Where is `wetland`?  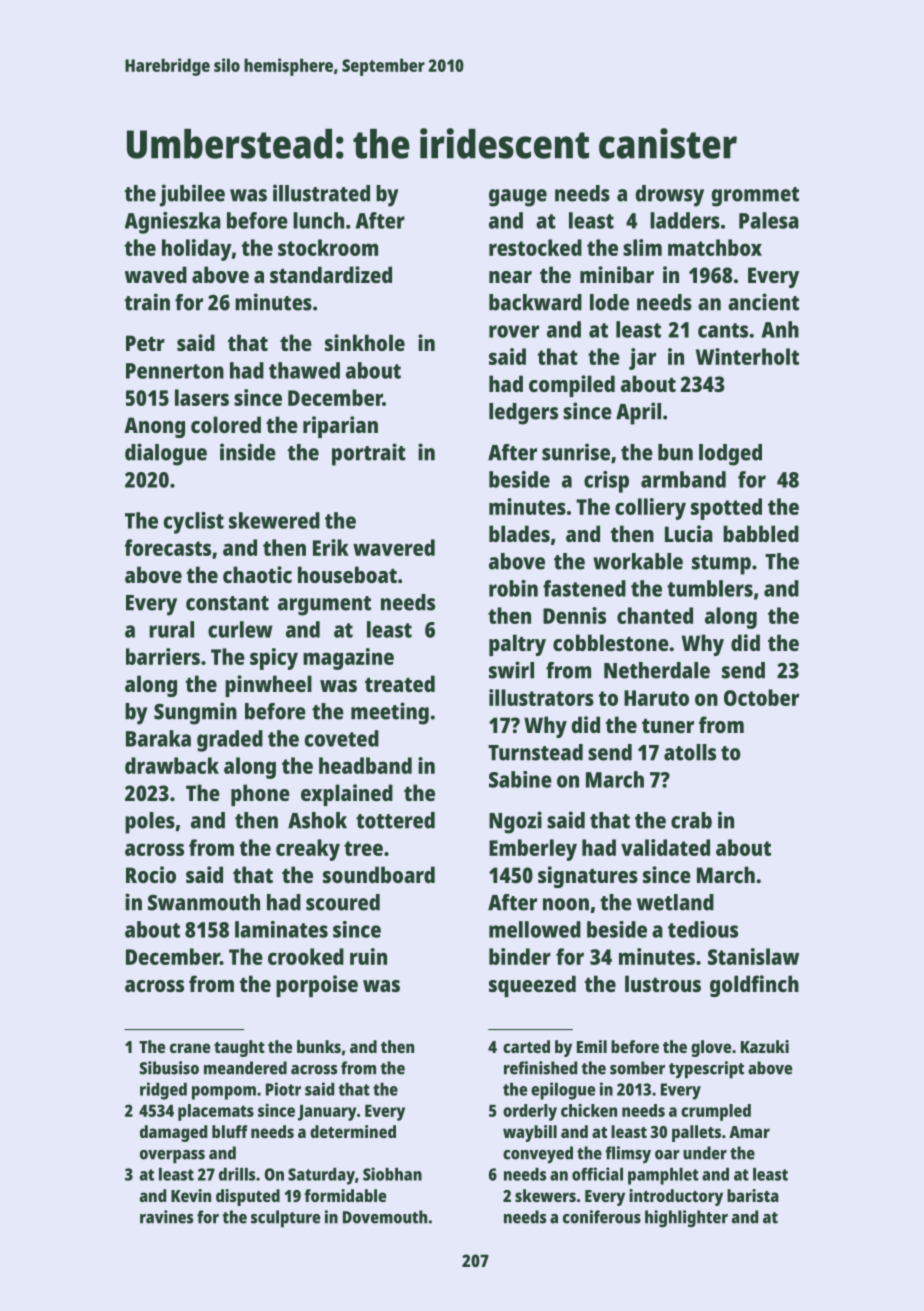
wetland is located at coordinates (675, 902).
